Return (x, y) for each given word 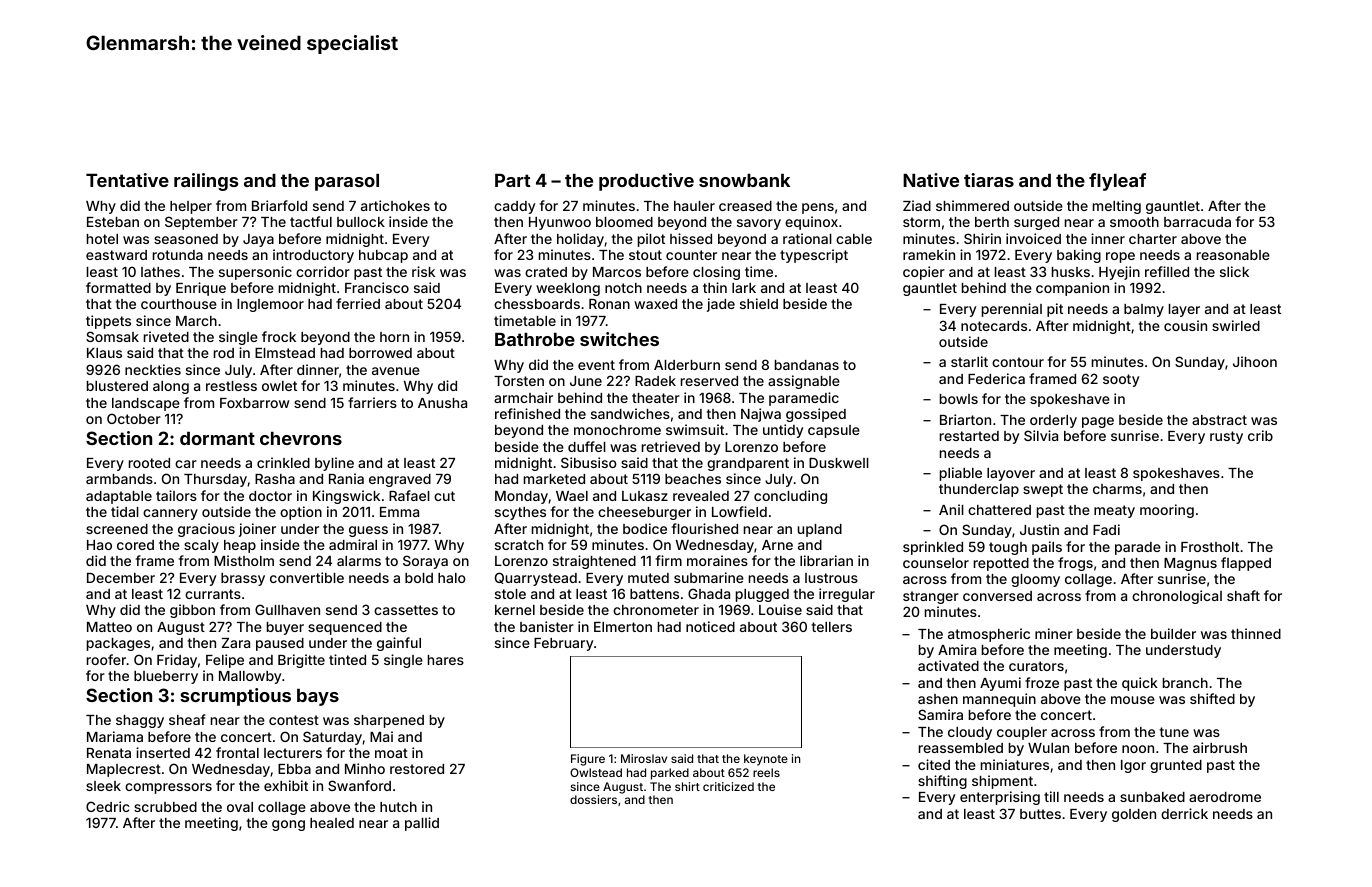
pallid (422, 824)
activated (948, 665)
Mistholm (244, 560)
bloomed (624, 222)
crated (546, 272)
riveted (166, 336)
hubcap (383, 256)
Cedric (107, 806)
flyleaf (1117, 182)
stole (510, 594)
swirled (1236, 325)
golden (1134, 815)
